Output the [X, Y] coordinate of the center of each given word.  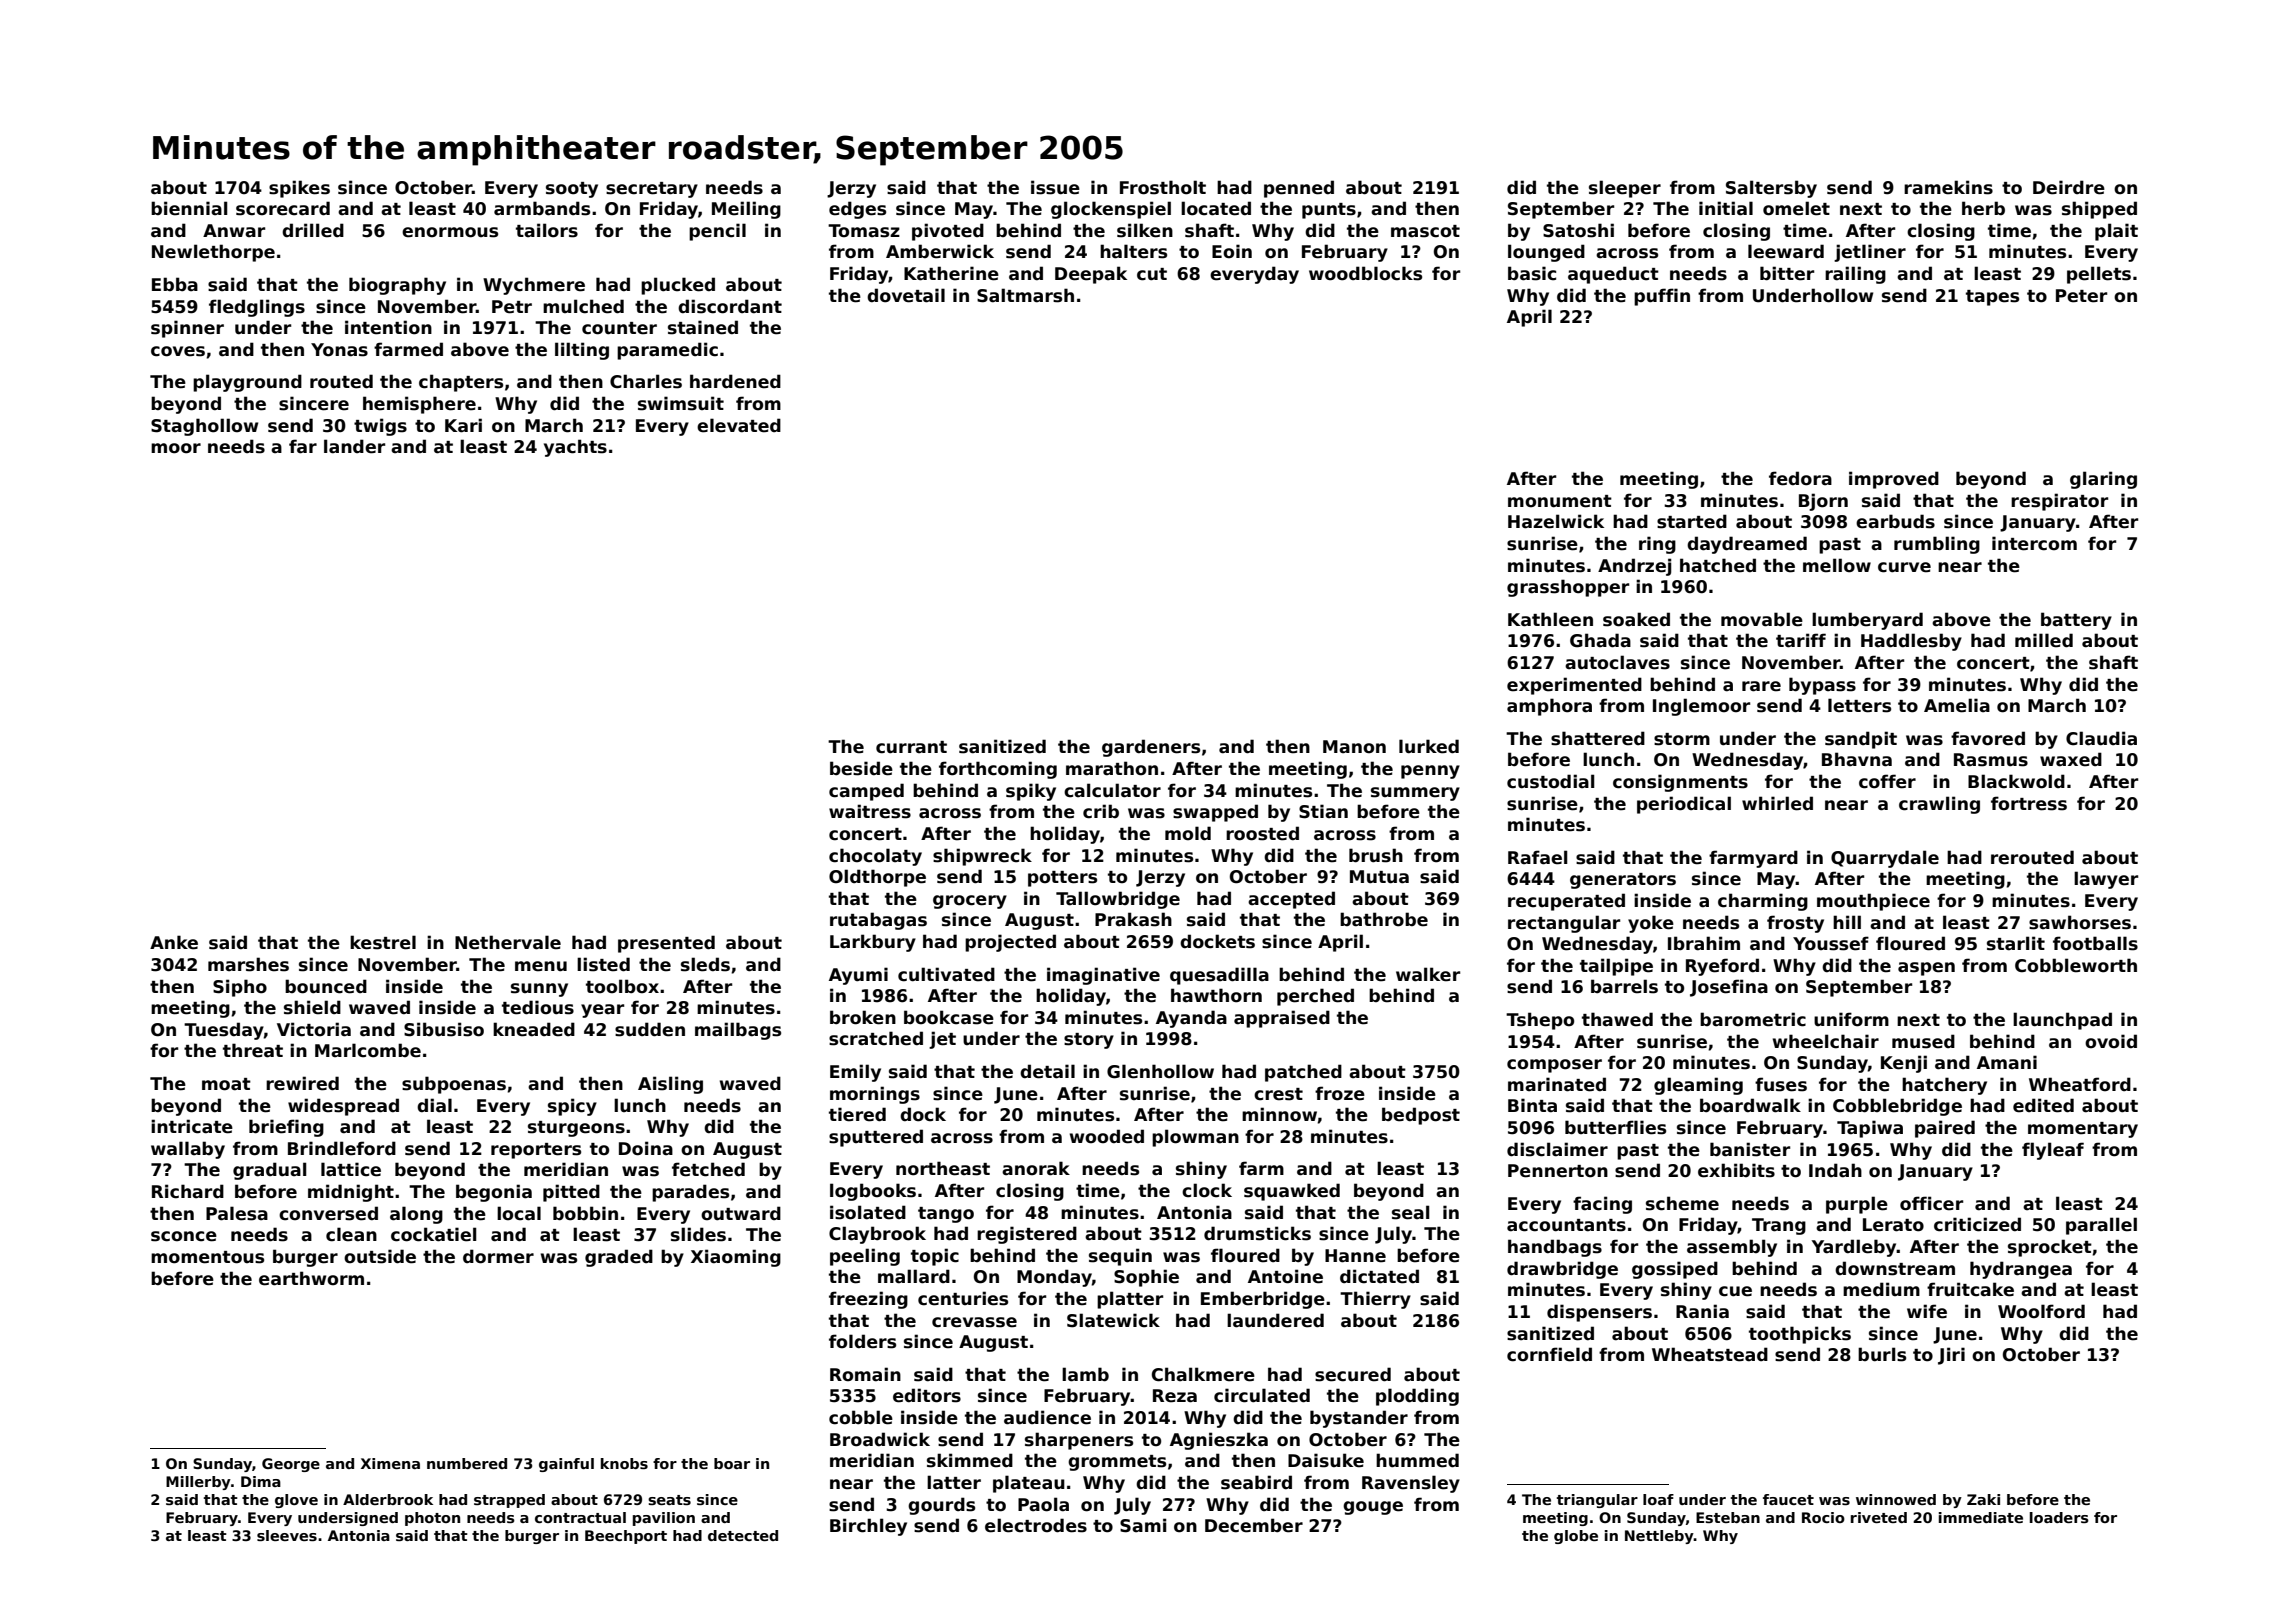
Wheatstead [1710, 1354]
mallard [914, 1276]
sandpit [1861, 740]
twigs [380, 427]
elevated [739, 425]
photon [432, 1519]
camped [866, 792]
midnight [351, 1193]
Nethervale [508, 942]
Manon [1354, 747]
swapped [1215, 813]
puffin [1662, 297]
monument [1560, 501]
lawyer [2106, 880]
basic [1532, 273]
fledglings [257, 308]
